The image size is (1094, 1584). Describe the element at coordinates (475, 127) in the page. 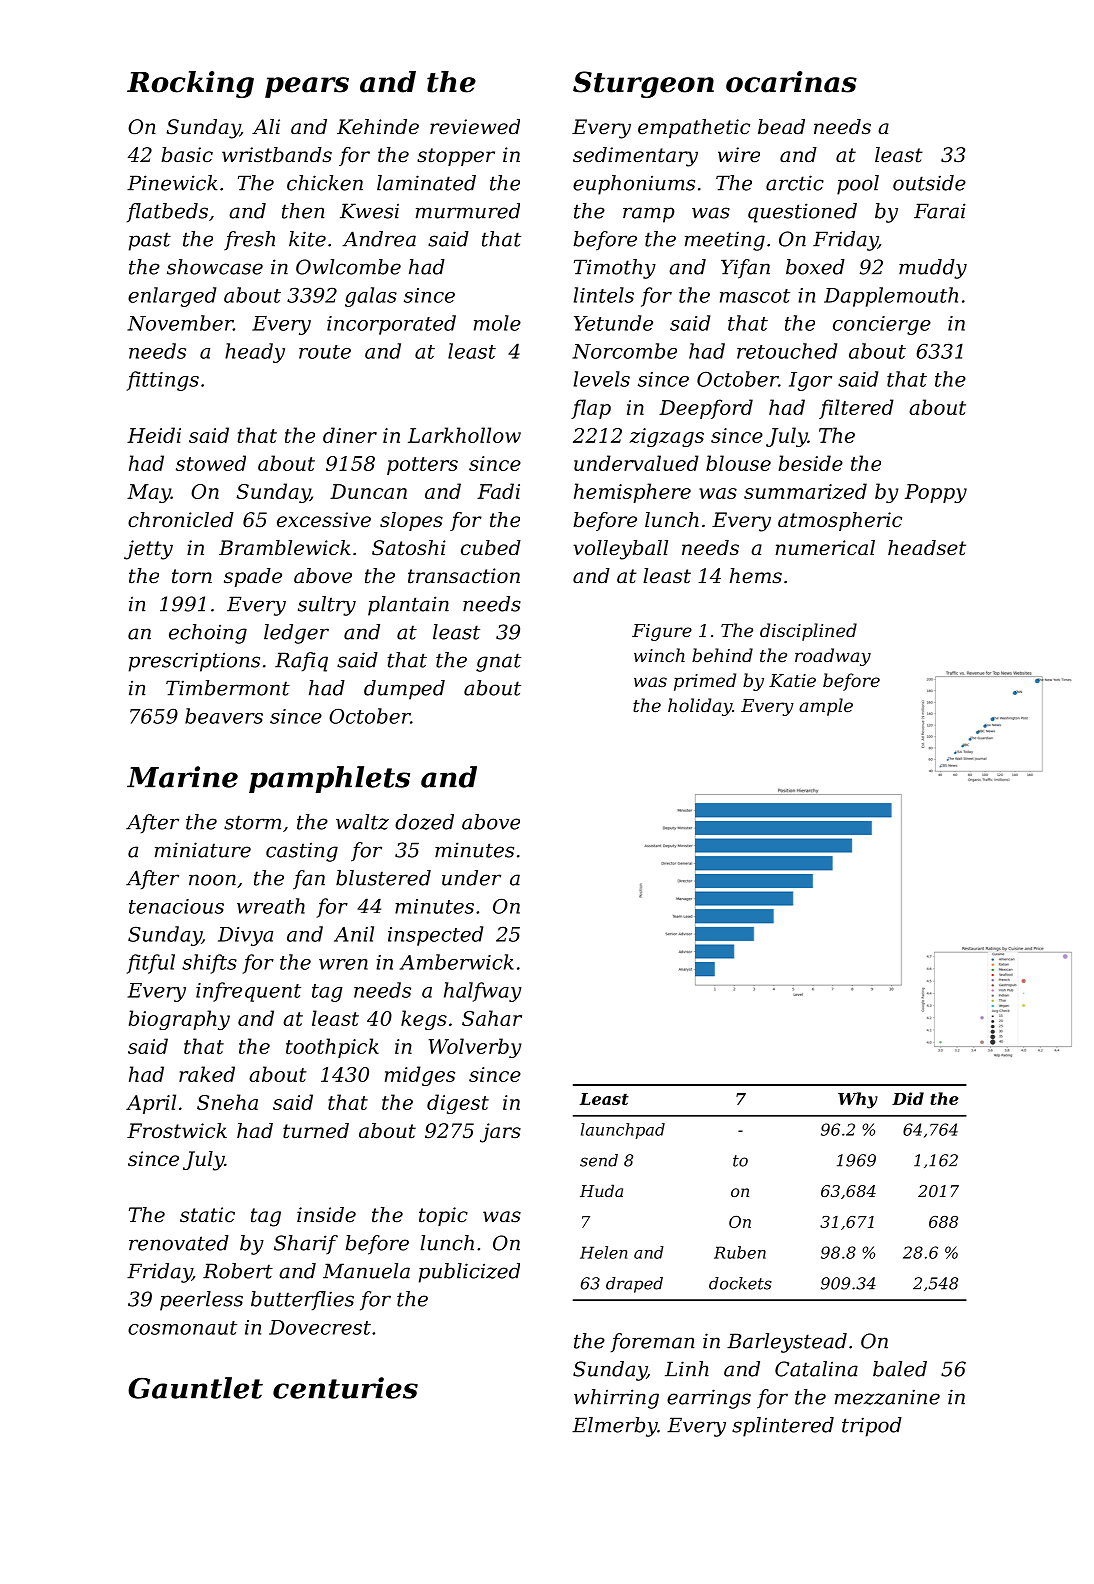

I see `reviewed` at that location.
